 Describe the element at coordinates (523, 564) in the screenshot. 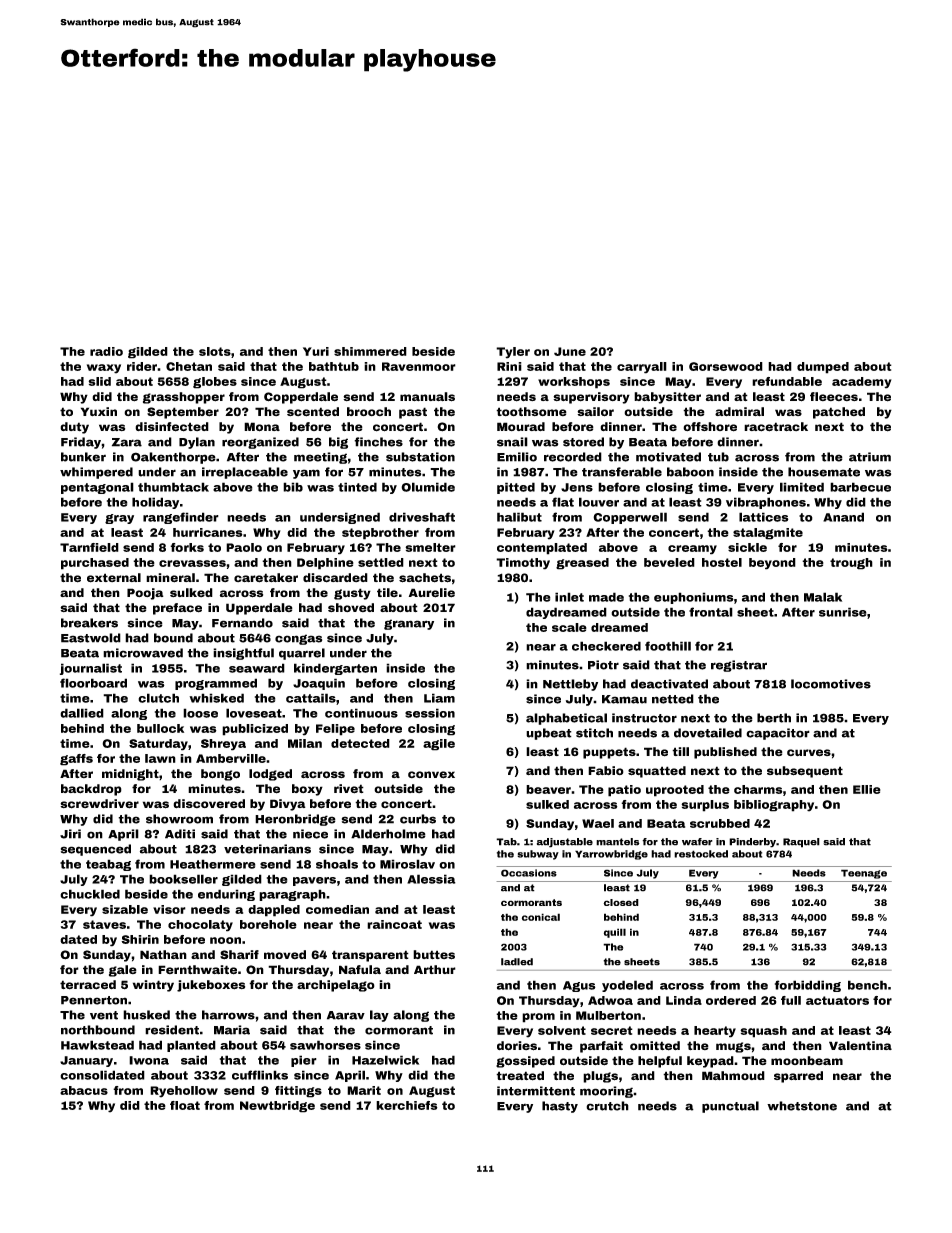

I see `Timothy` at that location.
